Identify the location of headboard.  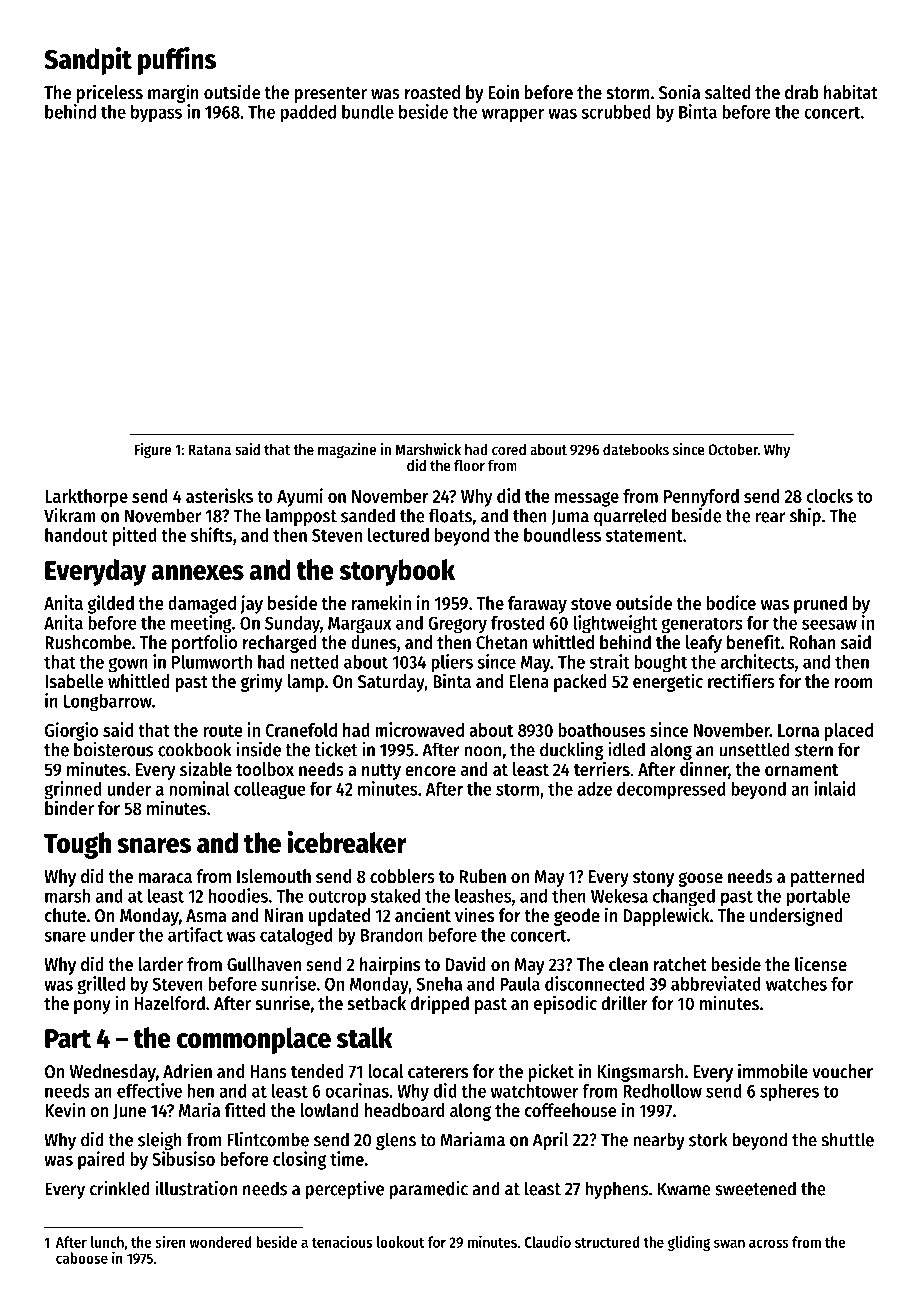
(404, 1110).
